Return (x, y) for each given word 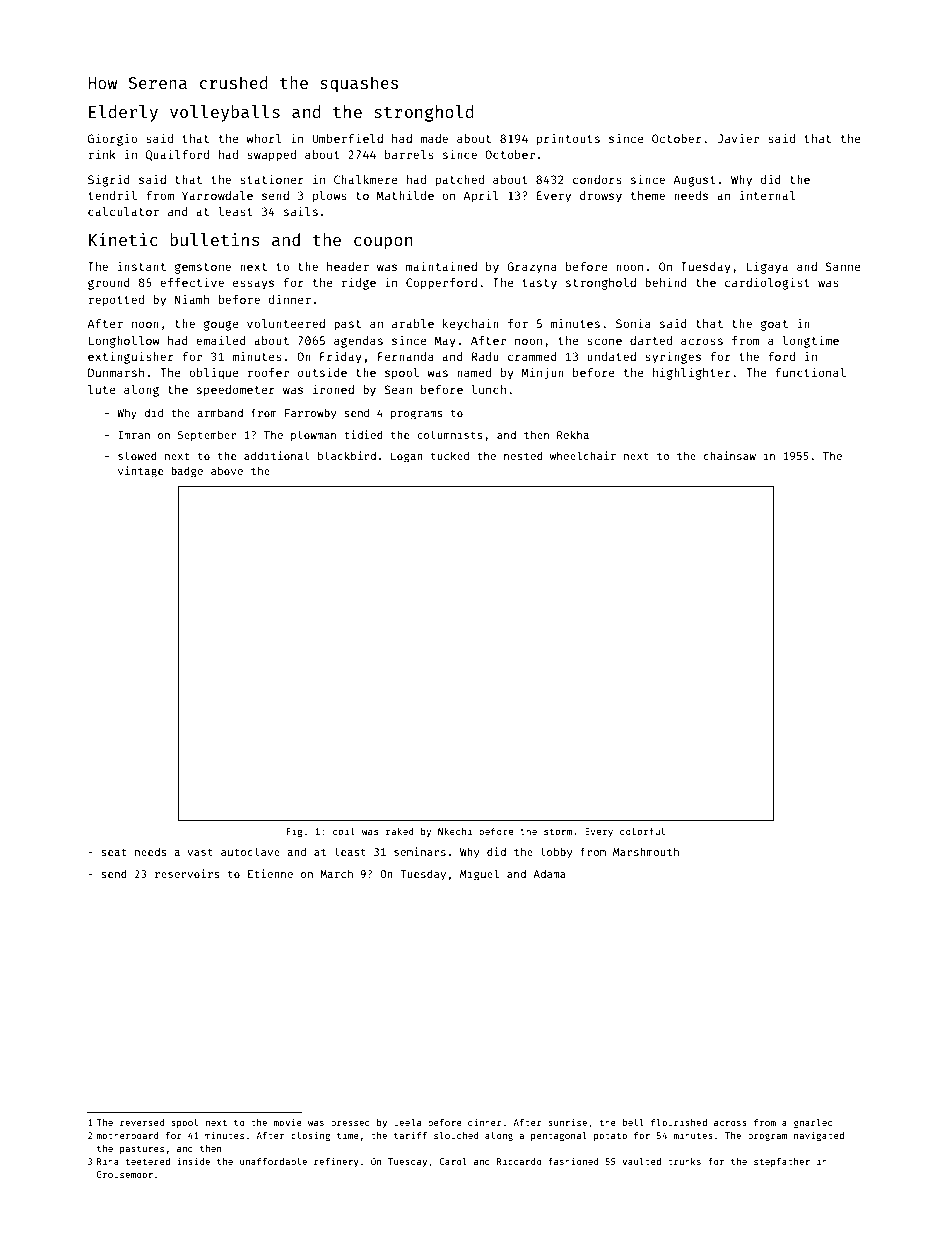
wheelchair (583, 455)
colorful (642, 831)
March (336, 874)
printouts (568, 140)
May (445, 342)
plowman (313, 435)
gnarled (813, 1123)
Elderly (123, 113)
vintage (140, 472)
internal (767, 195)
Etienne (270, 873)
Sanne (843, 266)
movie (287, 1122)
